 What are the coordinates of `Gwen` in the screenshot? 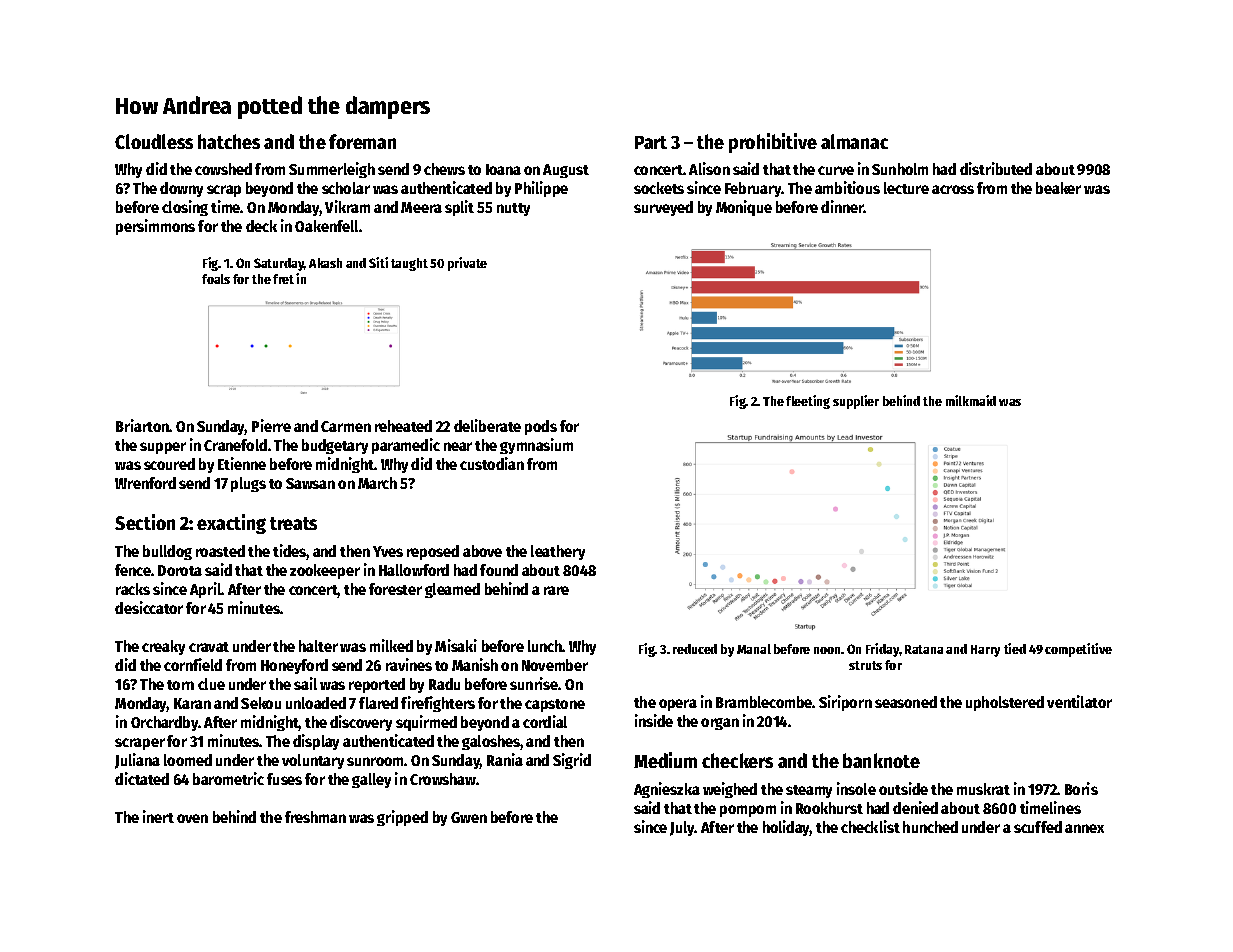 It's located at (469, 817).
